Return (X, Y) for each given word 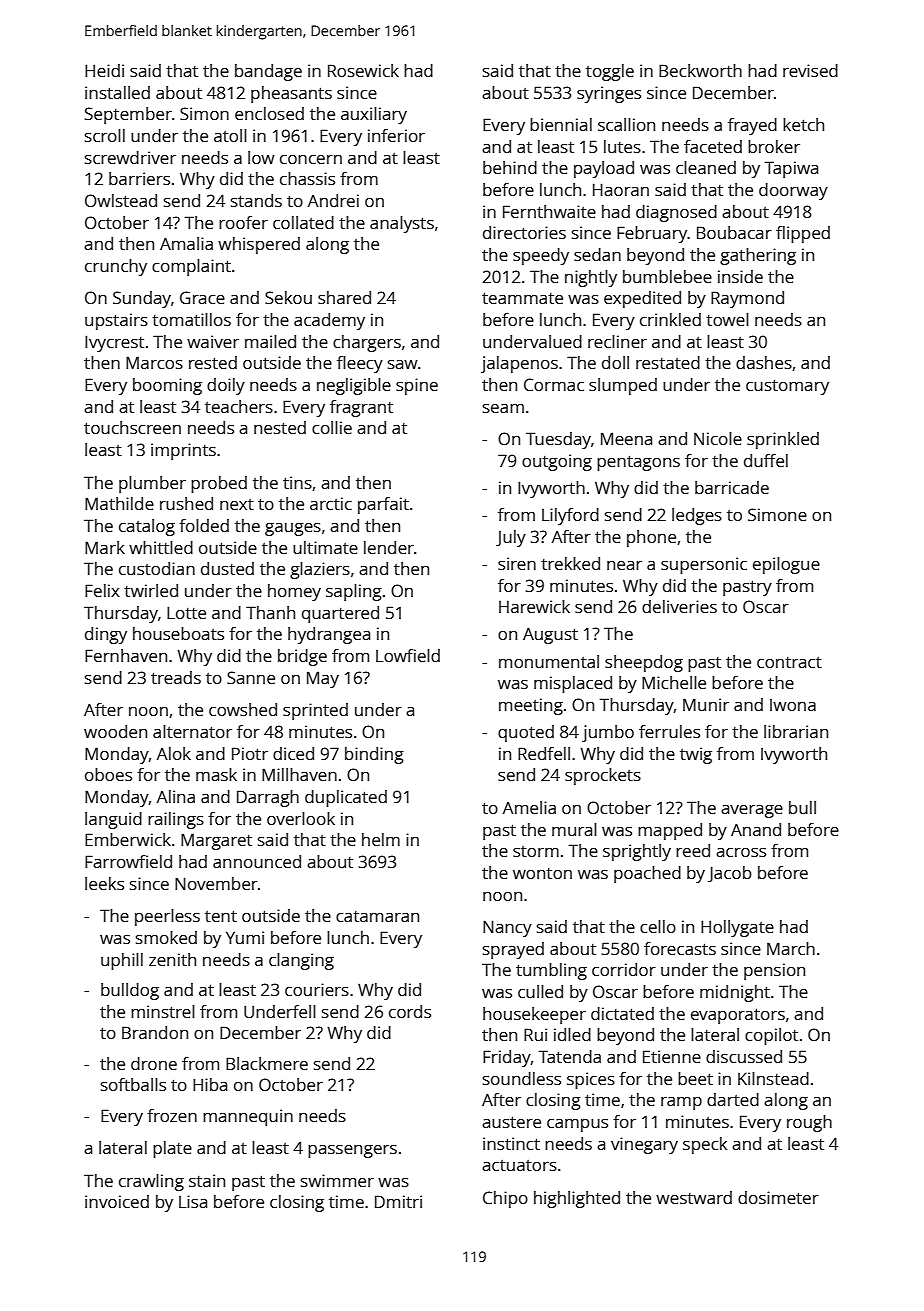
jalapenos (519, 364)
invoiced (117, 1201)
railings (176, 820)
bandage (268, 72)
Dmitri (398, 1201)
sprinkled (783, 440)
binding (374, 755)
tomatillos (191, 319)
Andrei (333, 200)
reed (693, 850)
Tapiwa (791, 169)
